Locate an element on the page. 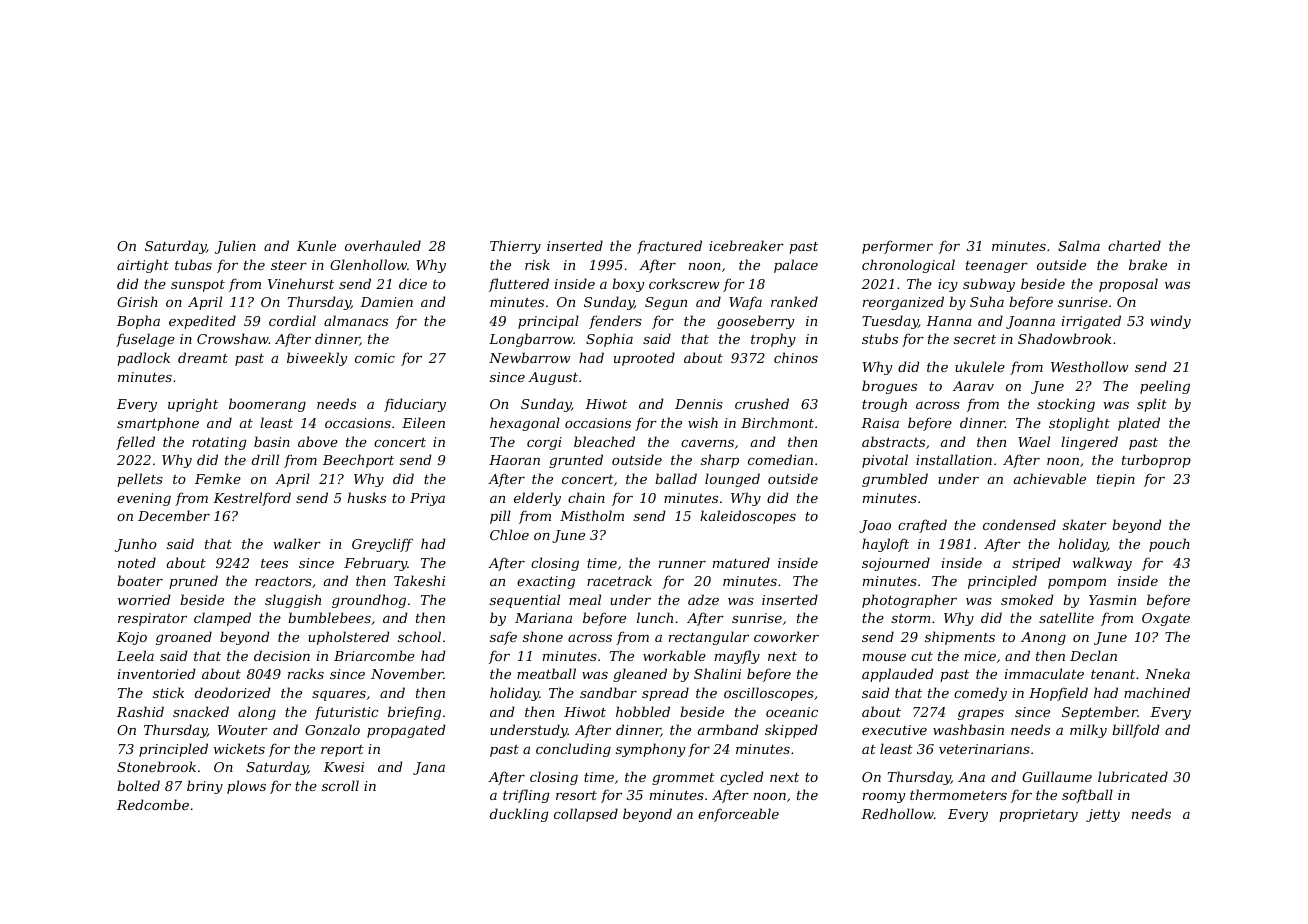 This page has width=1308, height=924. deodorized is located at coordinates (232, 693).
